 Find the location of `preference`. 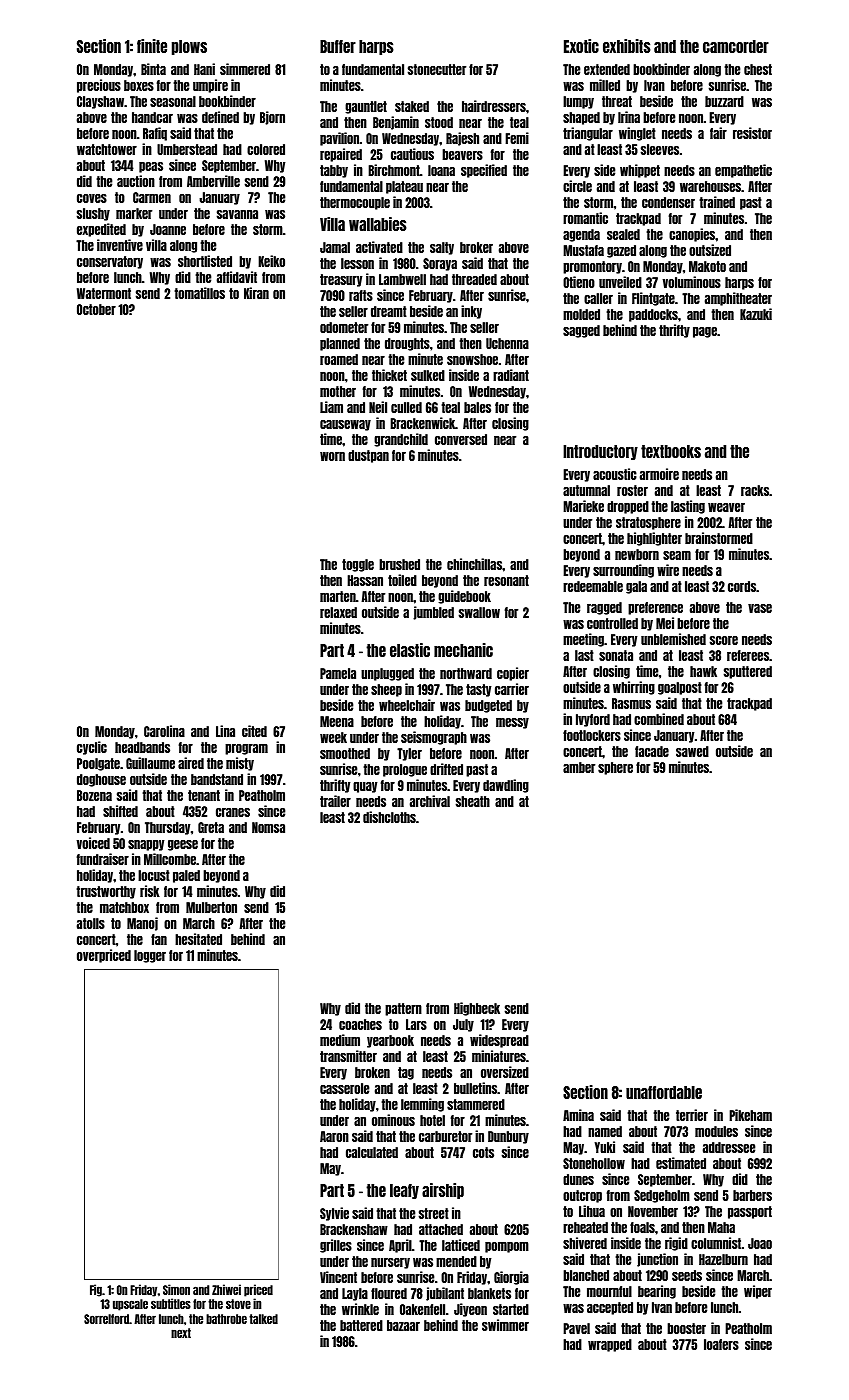

preference is located at coordinates (655, 608).
